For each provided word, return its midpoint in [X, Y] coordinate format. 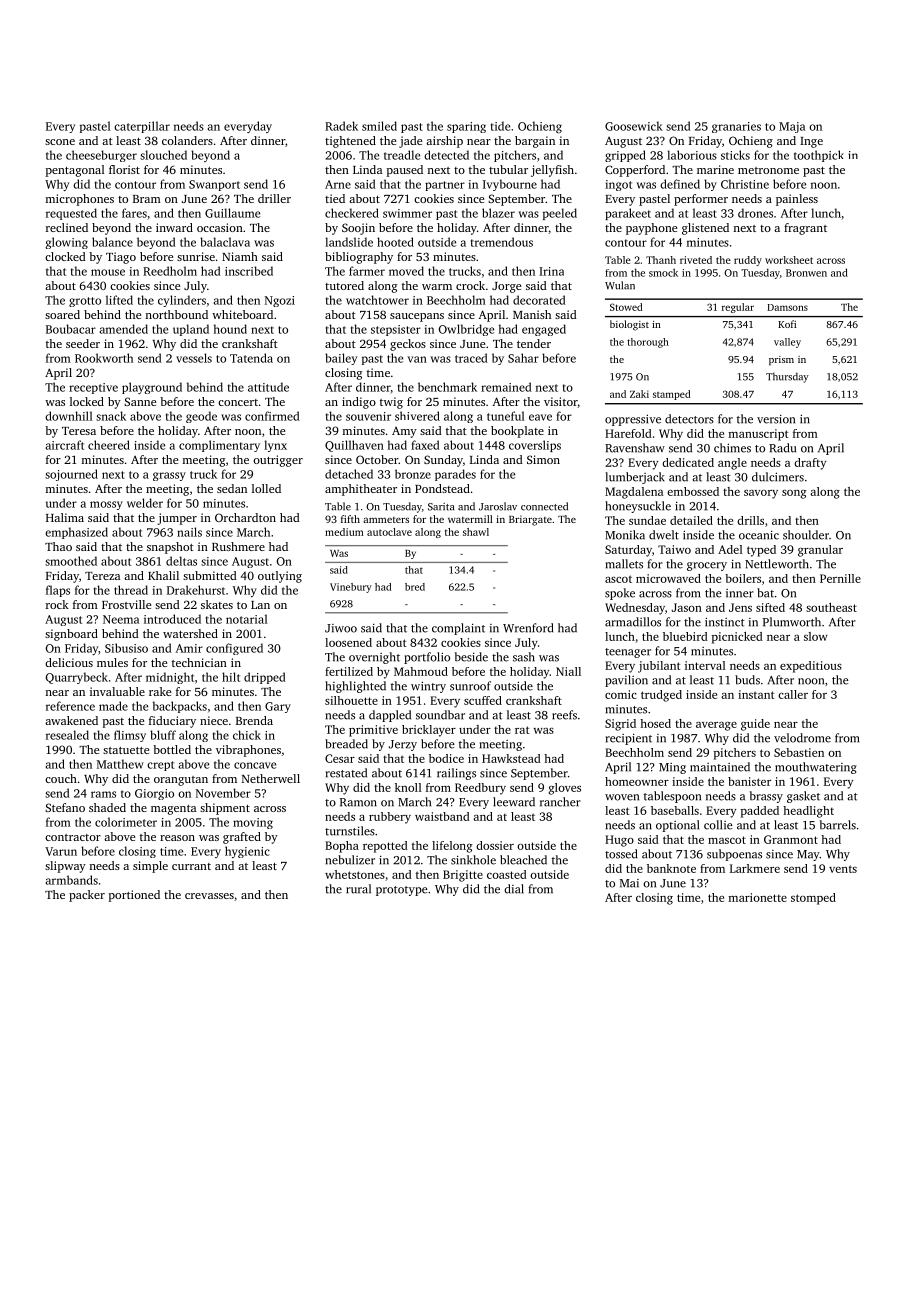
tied [335, 198]
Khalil [163, 575]
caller [793, 694]
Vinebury [351, 588]
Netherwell [271, 778]
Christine [745, 184]
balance [112, 242]
